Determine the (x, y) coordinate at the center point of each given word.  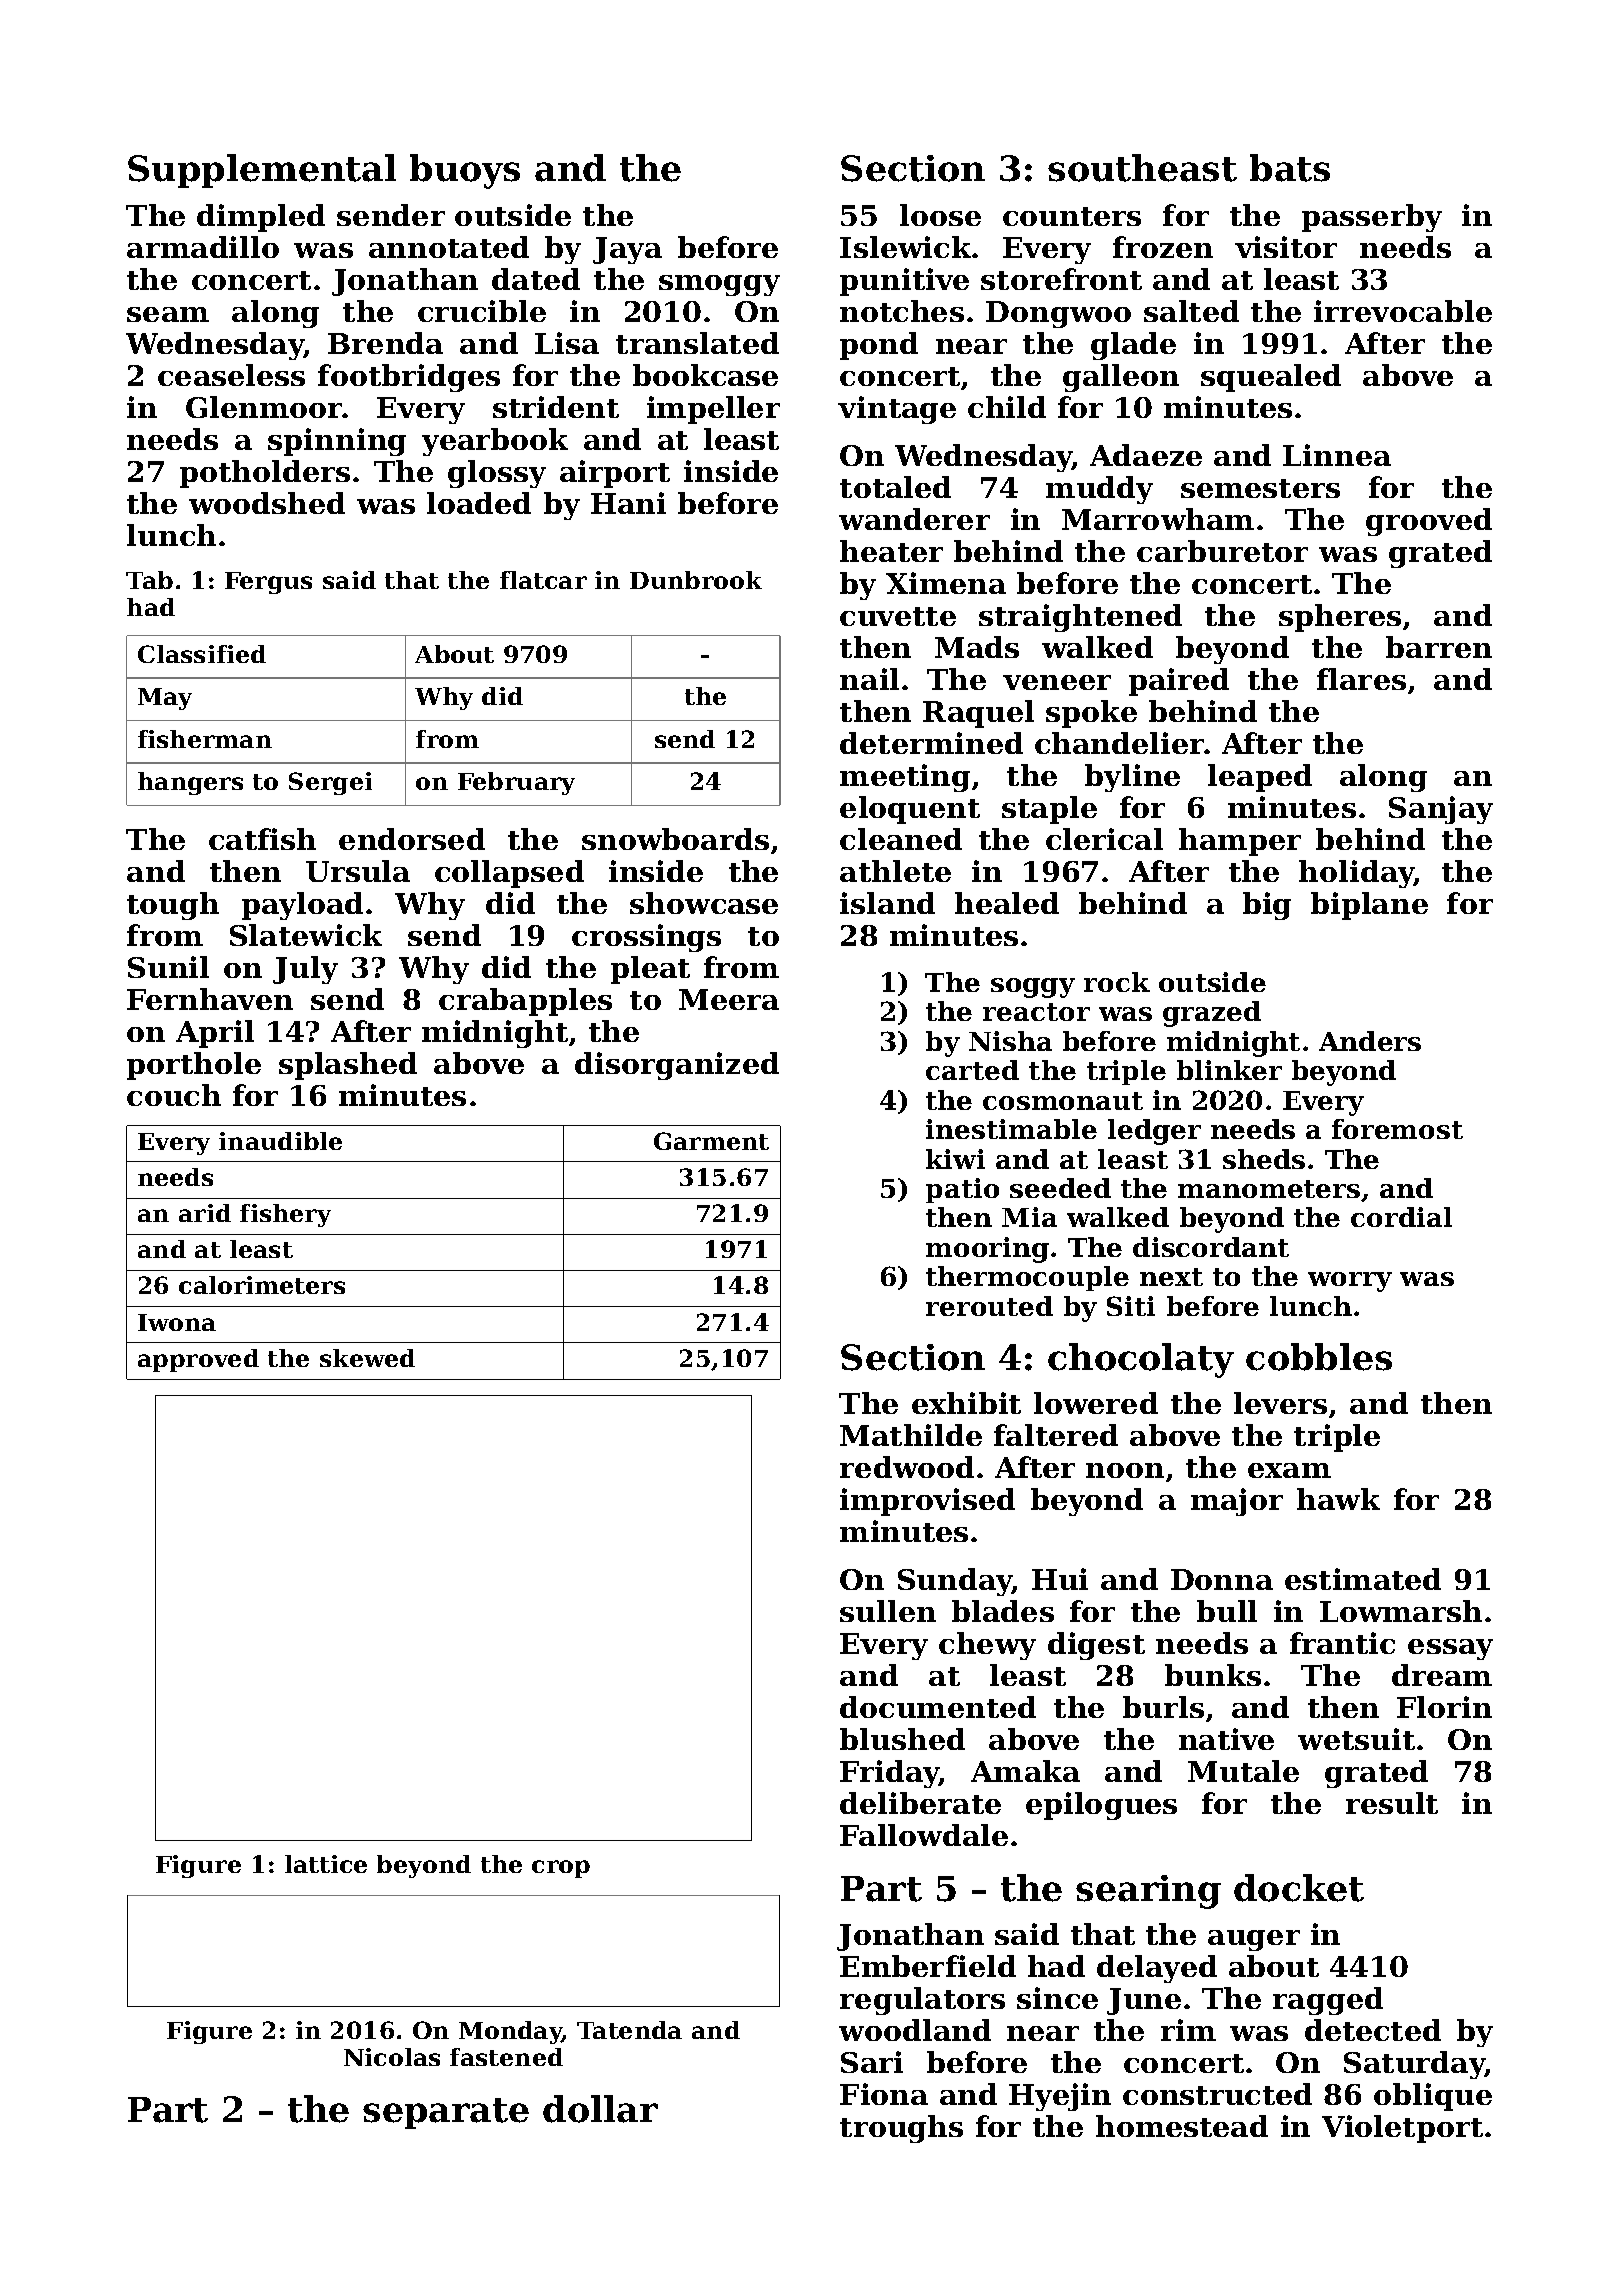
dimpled (261, 218)
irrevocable (1403, 311)
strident (556, 407)
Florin (1444, 1707)
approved (198, 1360)
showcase (704, 903)
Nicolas (392, 2057)
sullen (888, 1611)
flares (1361, 679)
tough (173, 906)
